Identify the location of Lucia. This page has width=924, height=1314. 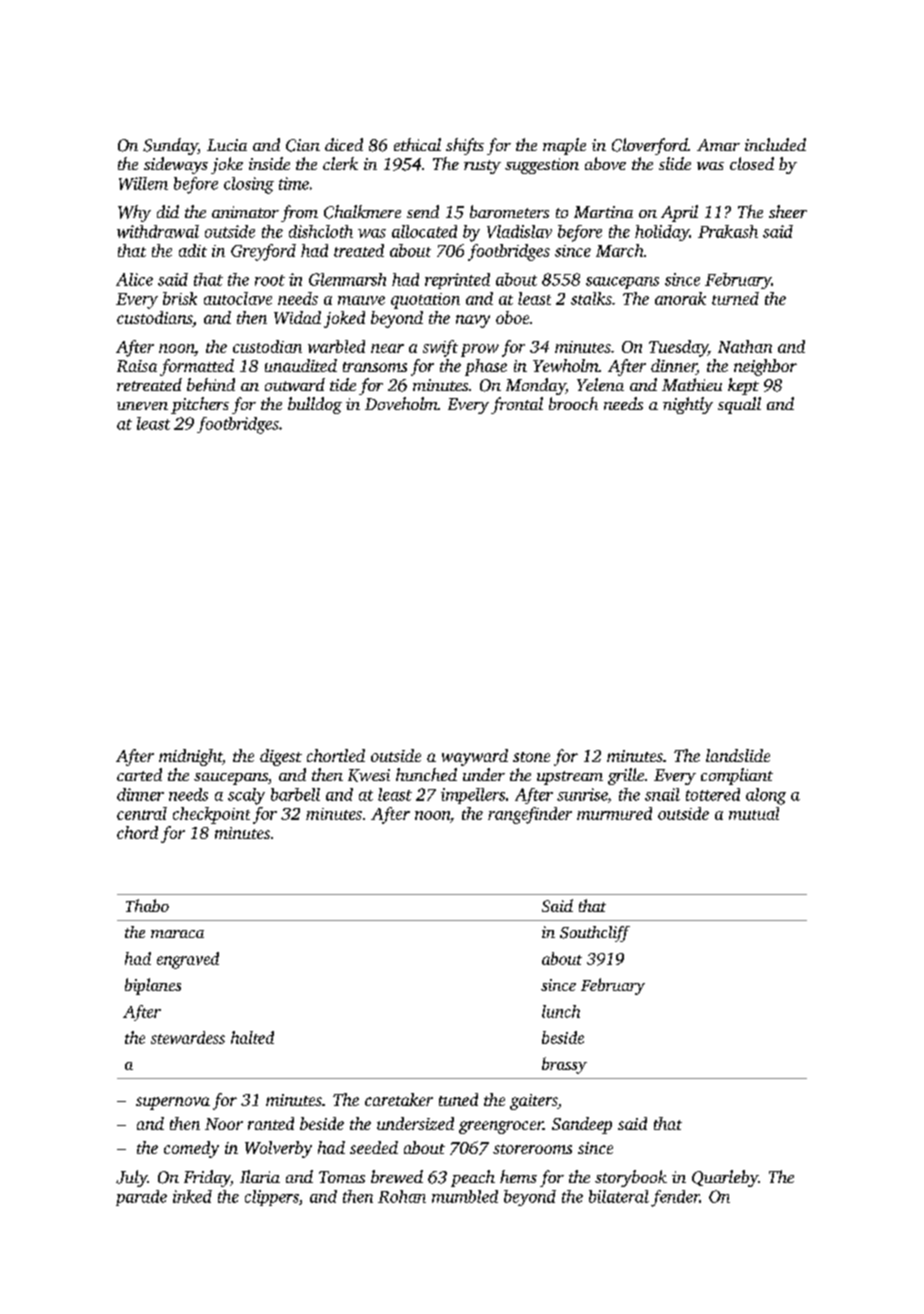
(227, 145).
